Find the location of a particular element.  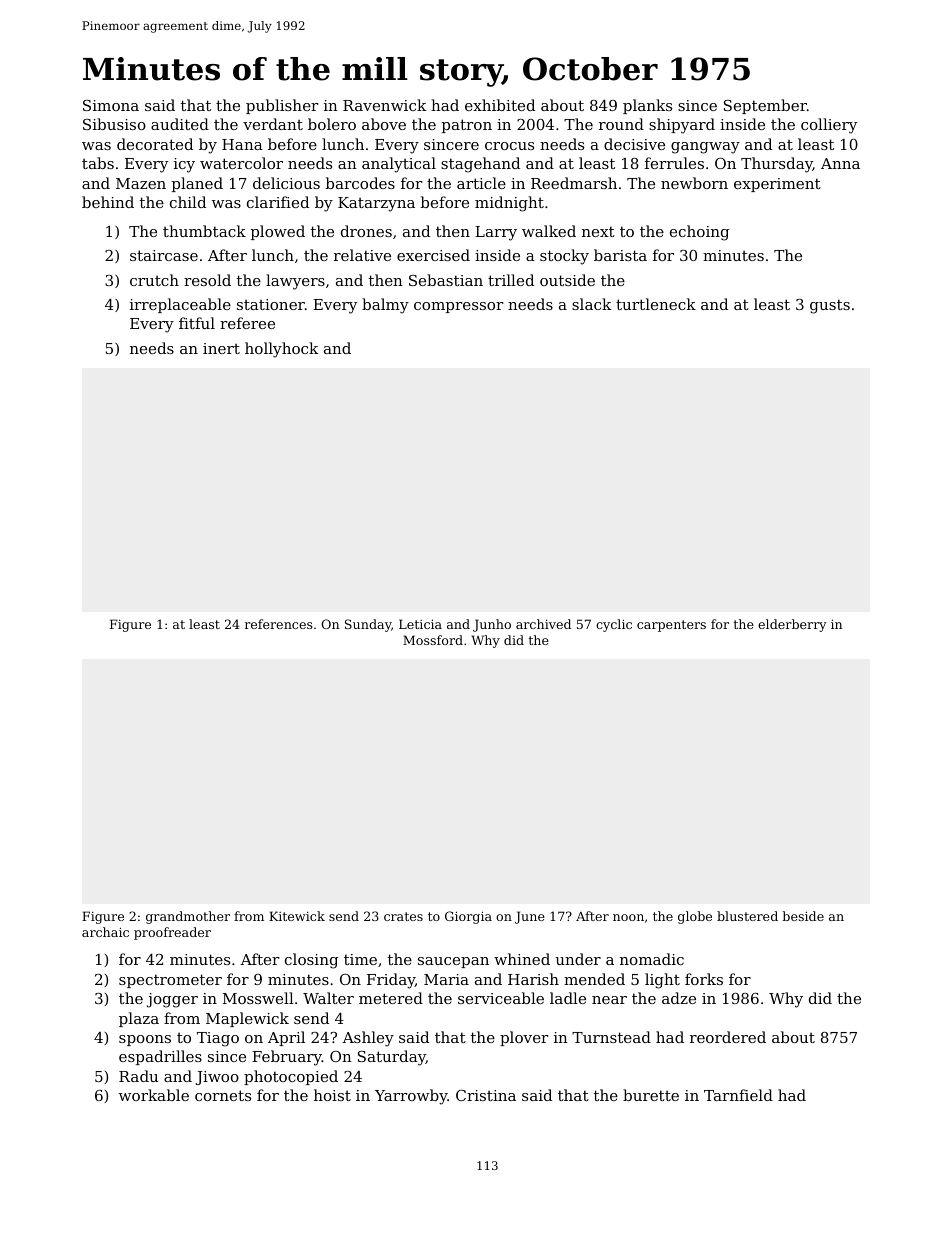

elderberry is located at coordinates (792, 625).
